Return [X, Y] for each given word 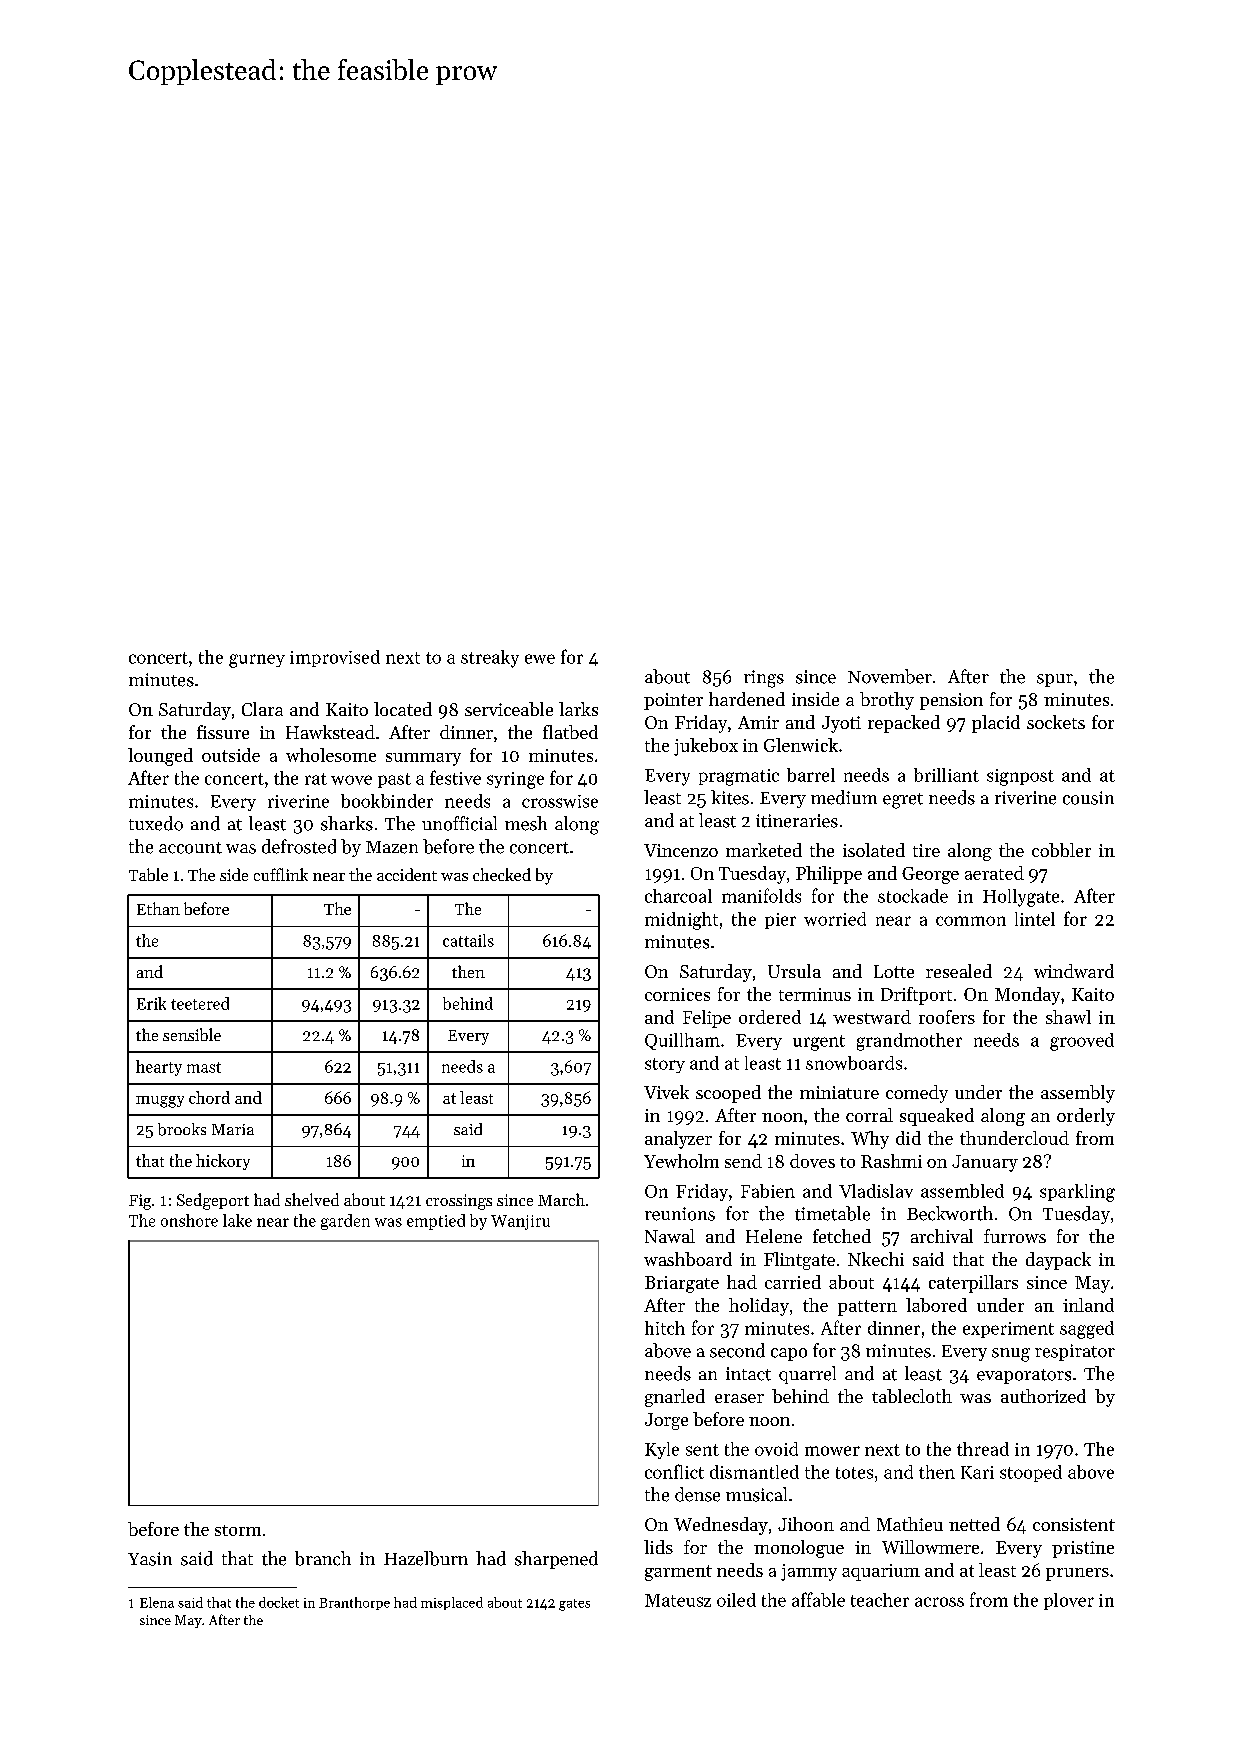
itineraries [797, 821]
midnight [681, 921]
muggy [160, 1102]
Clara [262, 709]
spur [1055, 680]
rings [764, 679]
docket [279, 1602]
